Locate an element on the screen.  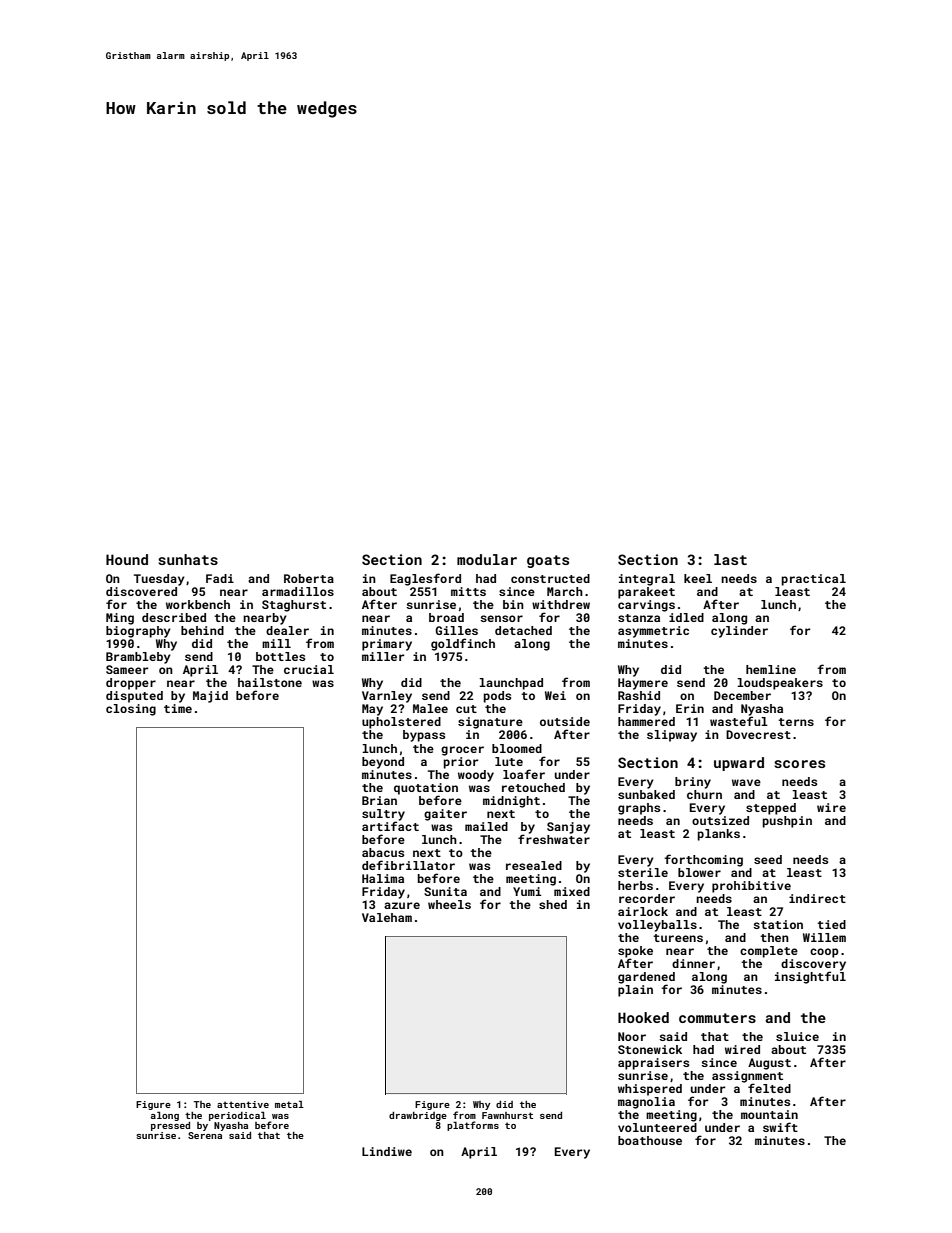
Hound is located at coordinates (127, 559).
